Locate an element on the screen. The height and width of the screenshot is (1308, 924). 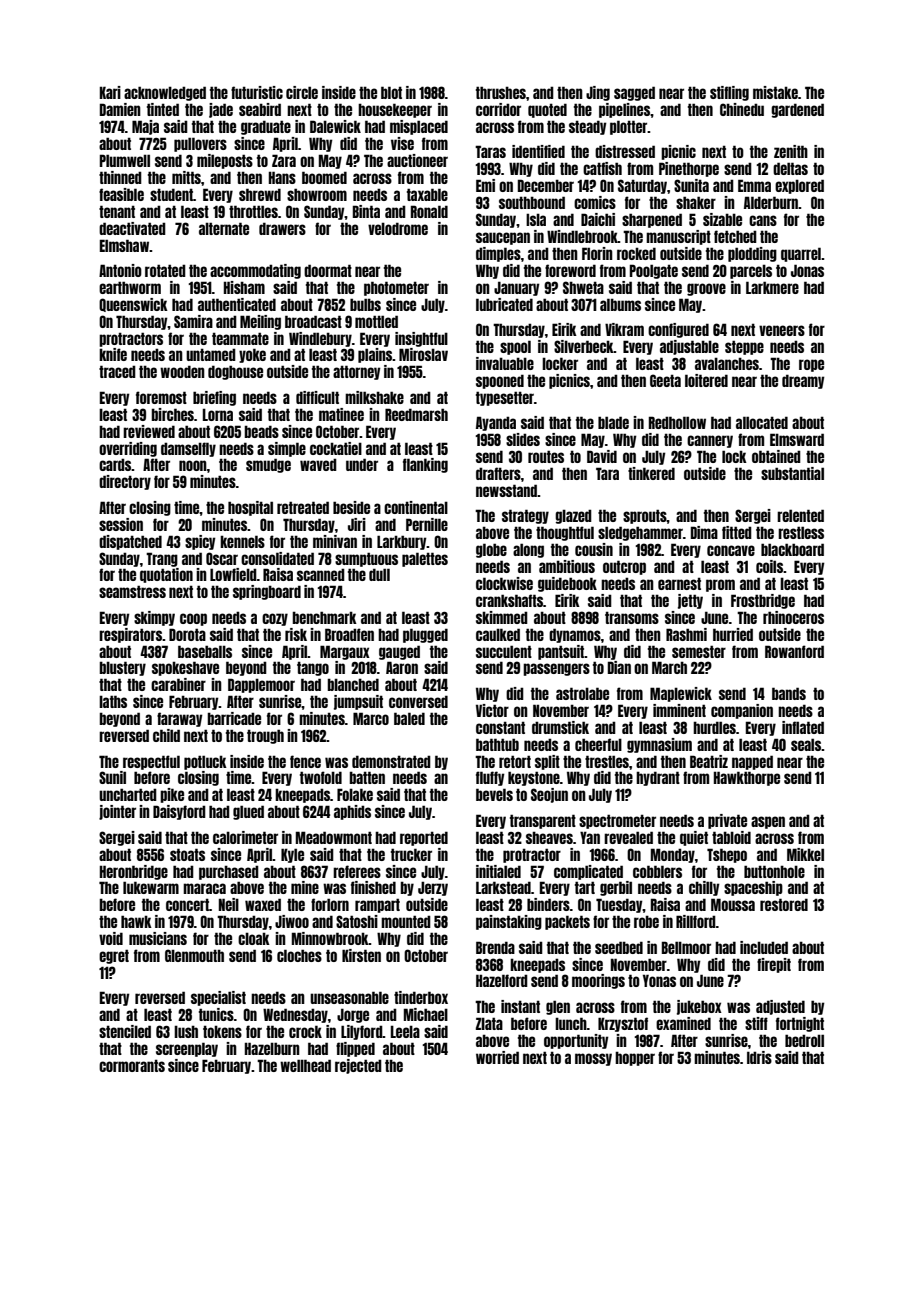
bedroll is located at coordinates (804, 1040).
